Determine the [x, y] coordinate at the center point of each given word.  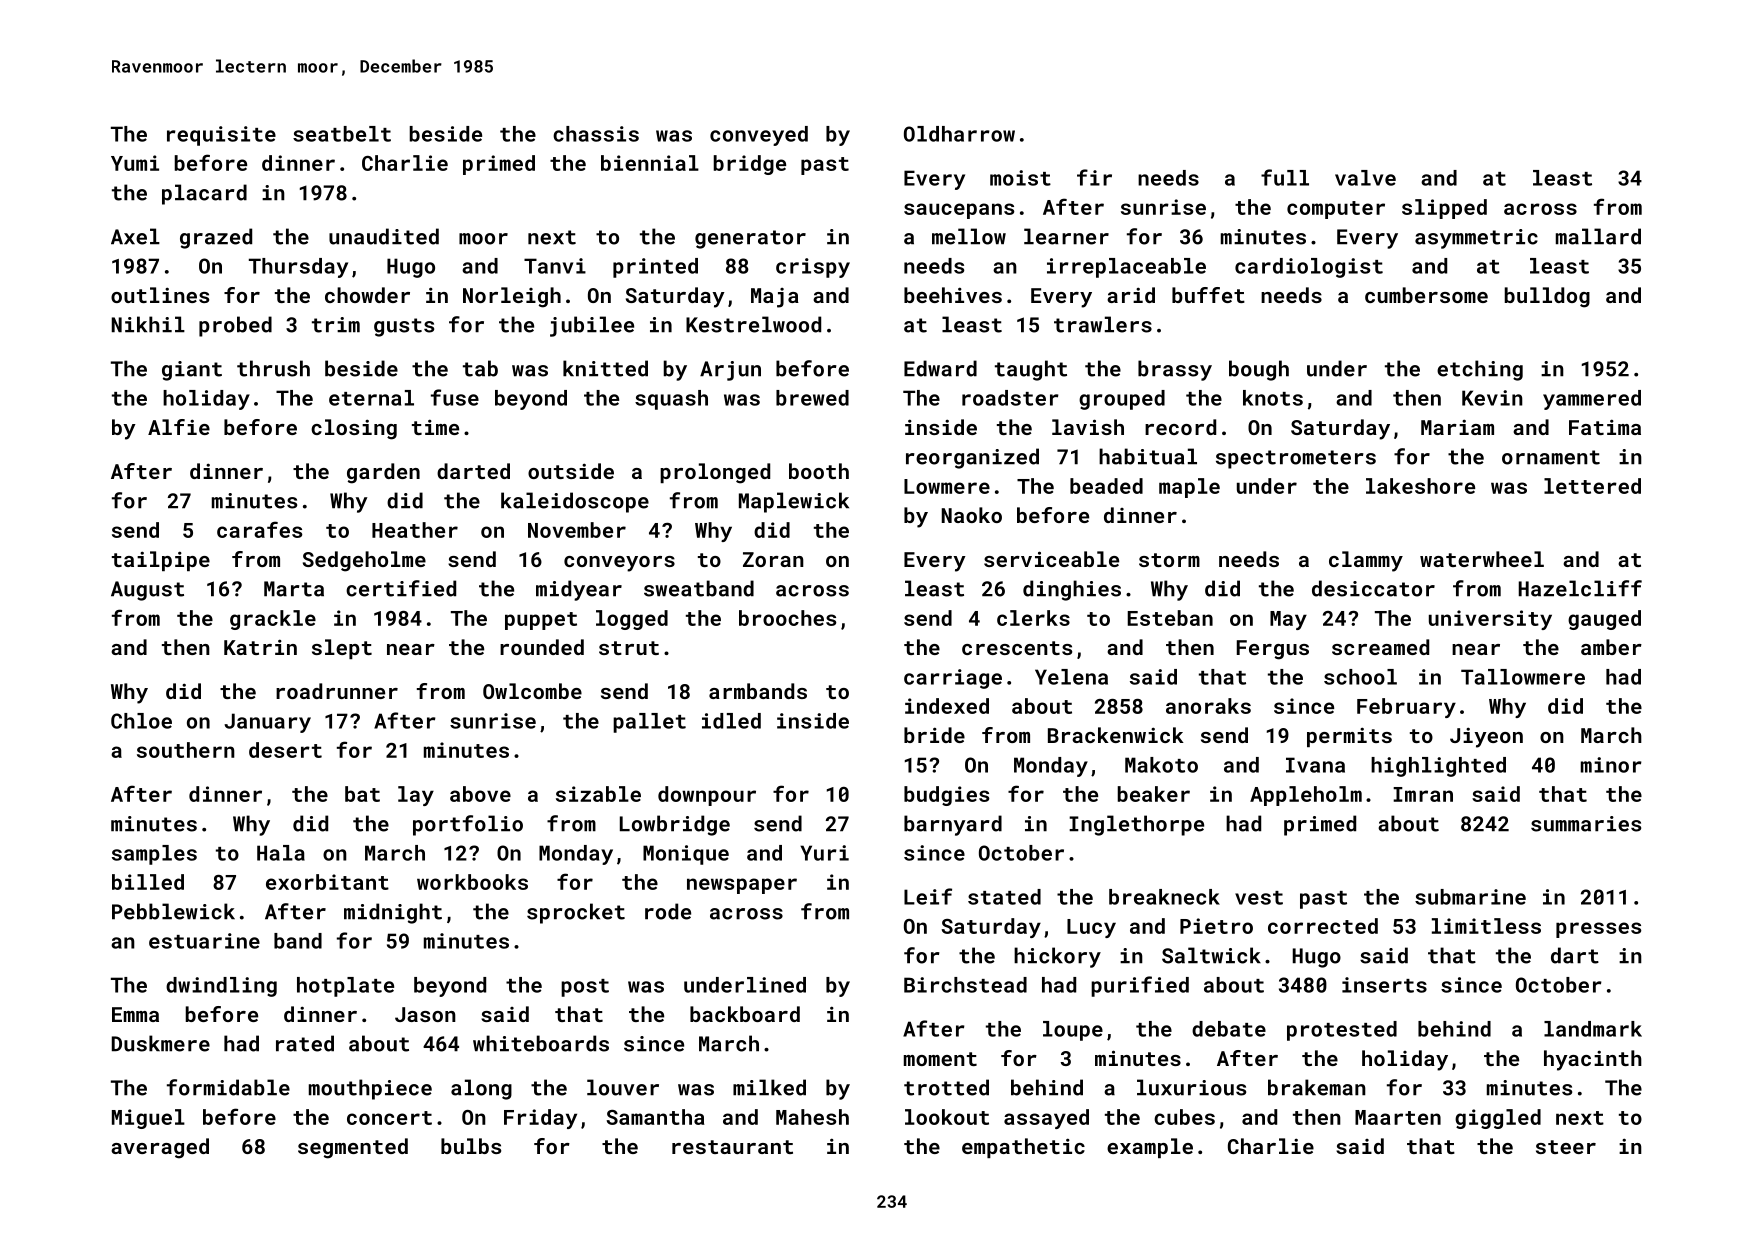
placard [204, 194]
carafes [259, 529]
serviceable [1051, 559]
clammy [1366, 561]
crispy [813, 268]
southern [186, 750]
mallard [1598, 236]
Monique [686, 855]
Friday [540, 1119]
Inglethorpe [1136, 825]
